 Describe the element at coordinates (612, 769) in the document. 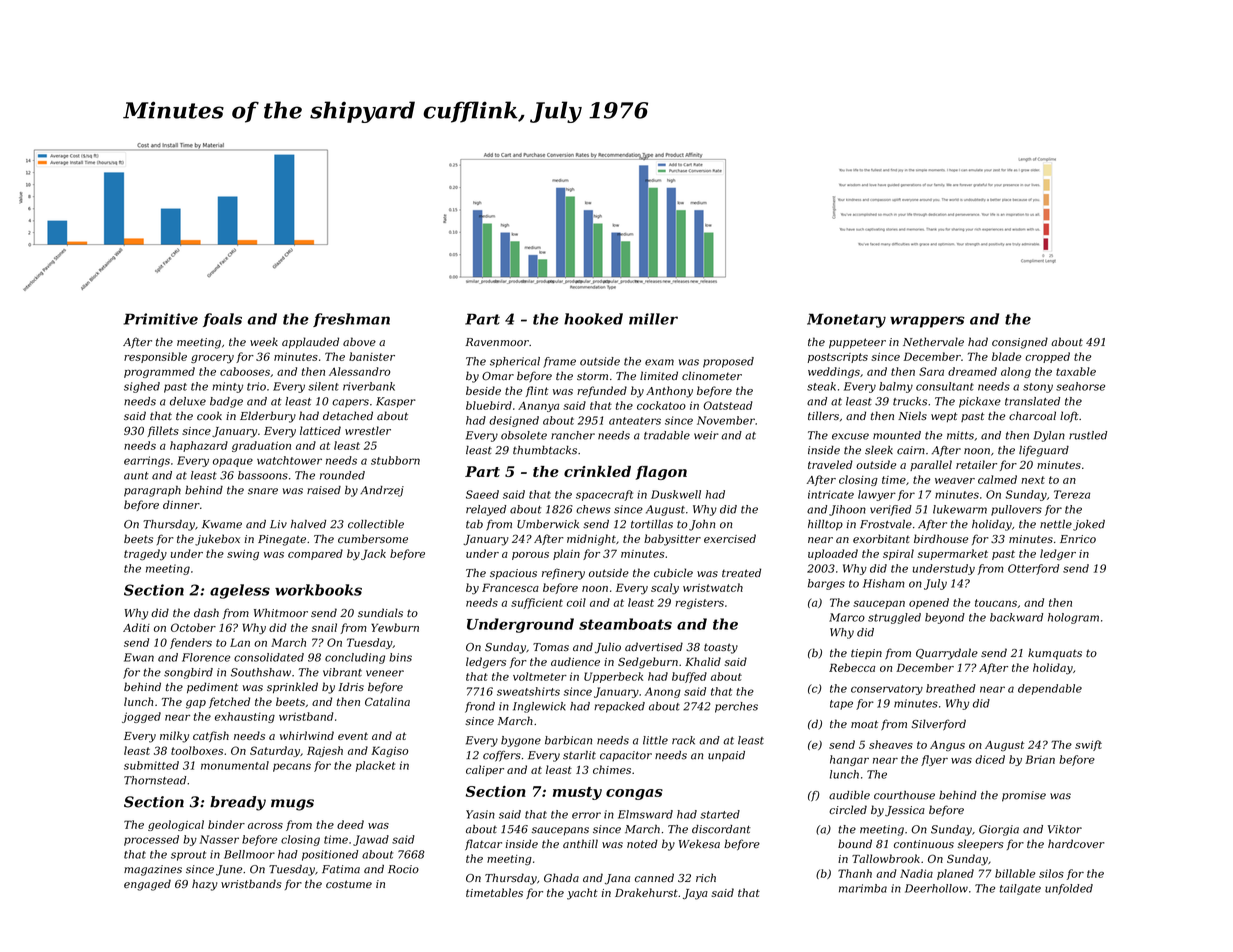

I see `chimes` at that location.
